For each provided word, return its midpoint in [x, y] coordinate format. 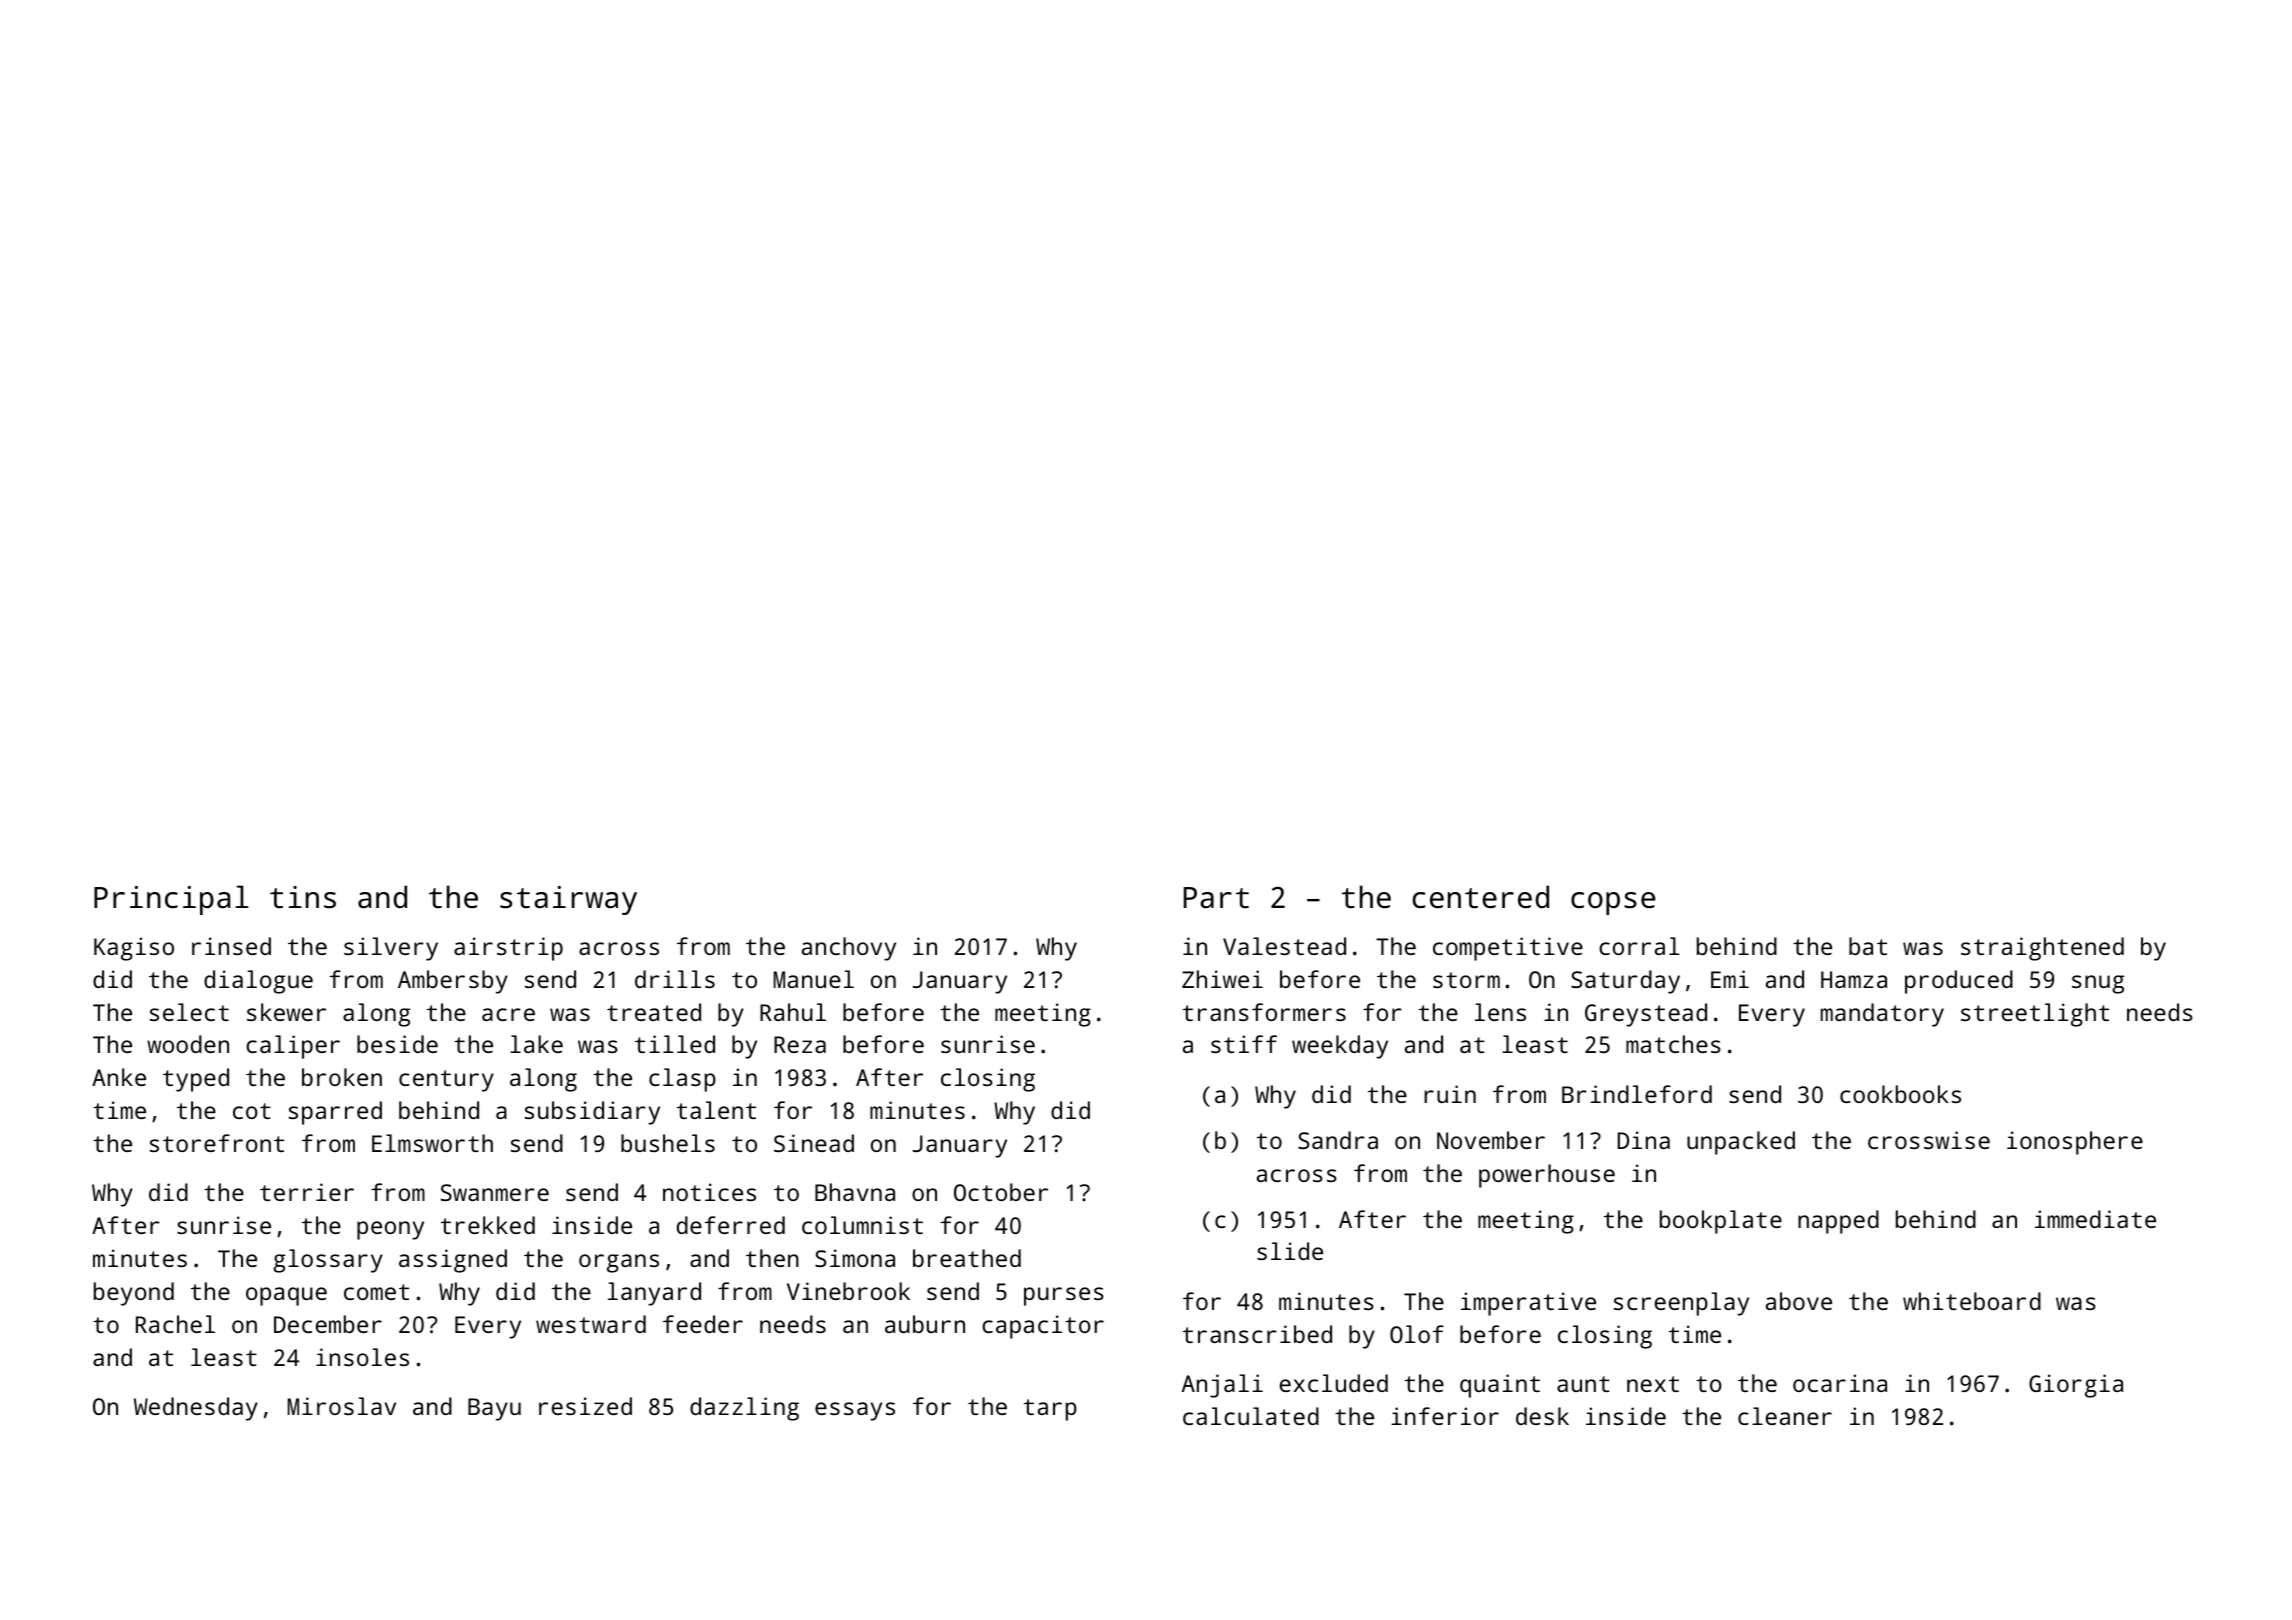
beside [397, 1044]
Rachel [175, 1324]
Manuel [814, 979]
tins [303, 897]
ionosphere [2075, 1143]
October [1001, 1192]
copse [1613, 903]
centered [1480, 897]
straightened [2042, 949]
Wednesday [196, 1409]
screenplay [1681, 1304]
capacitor [1043, 1327]
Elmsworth [432, 1143]
